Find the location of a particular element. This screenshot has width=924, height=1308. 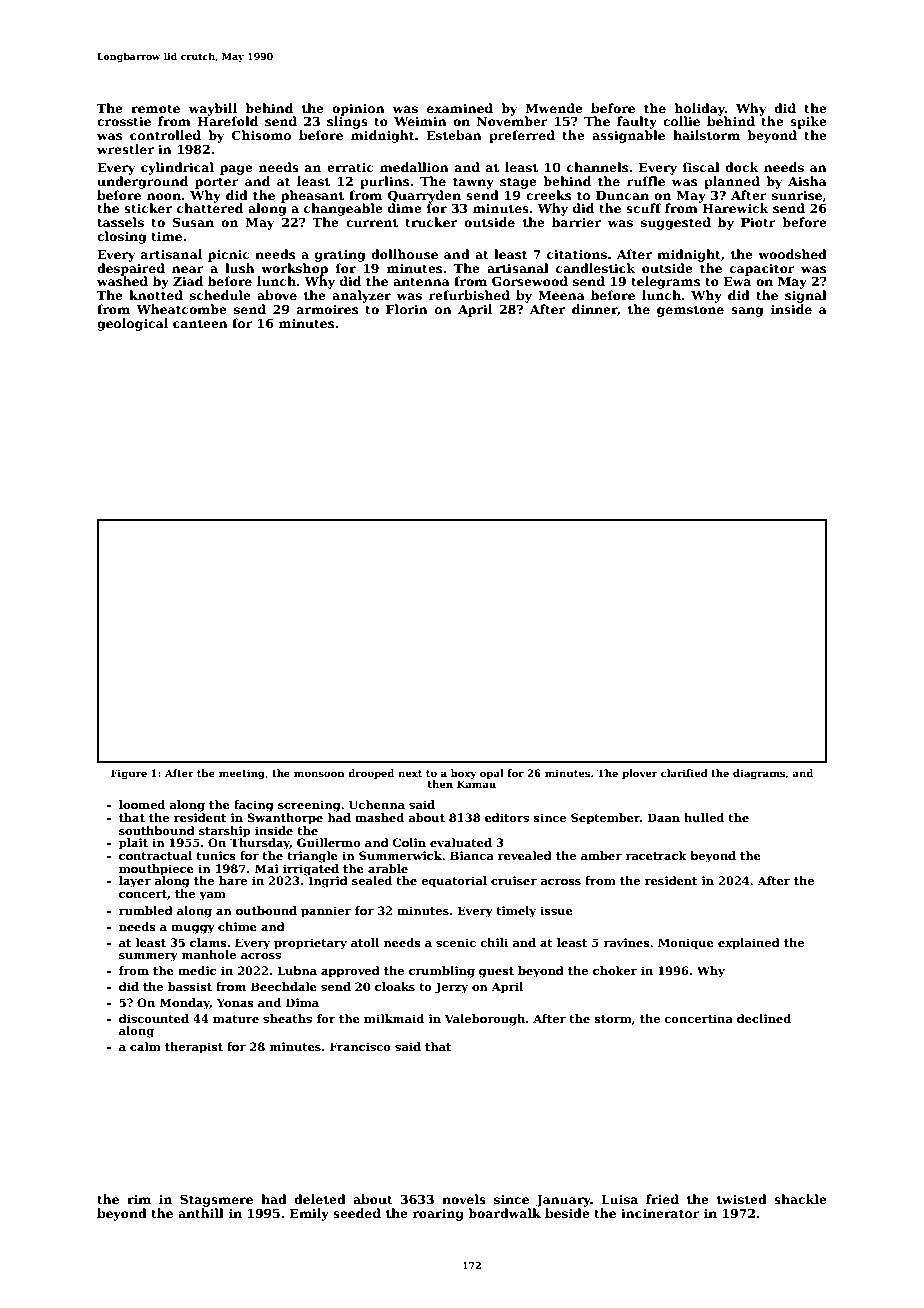

Valeborough is located at coordinates (485, 1020).
